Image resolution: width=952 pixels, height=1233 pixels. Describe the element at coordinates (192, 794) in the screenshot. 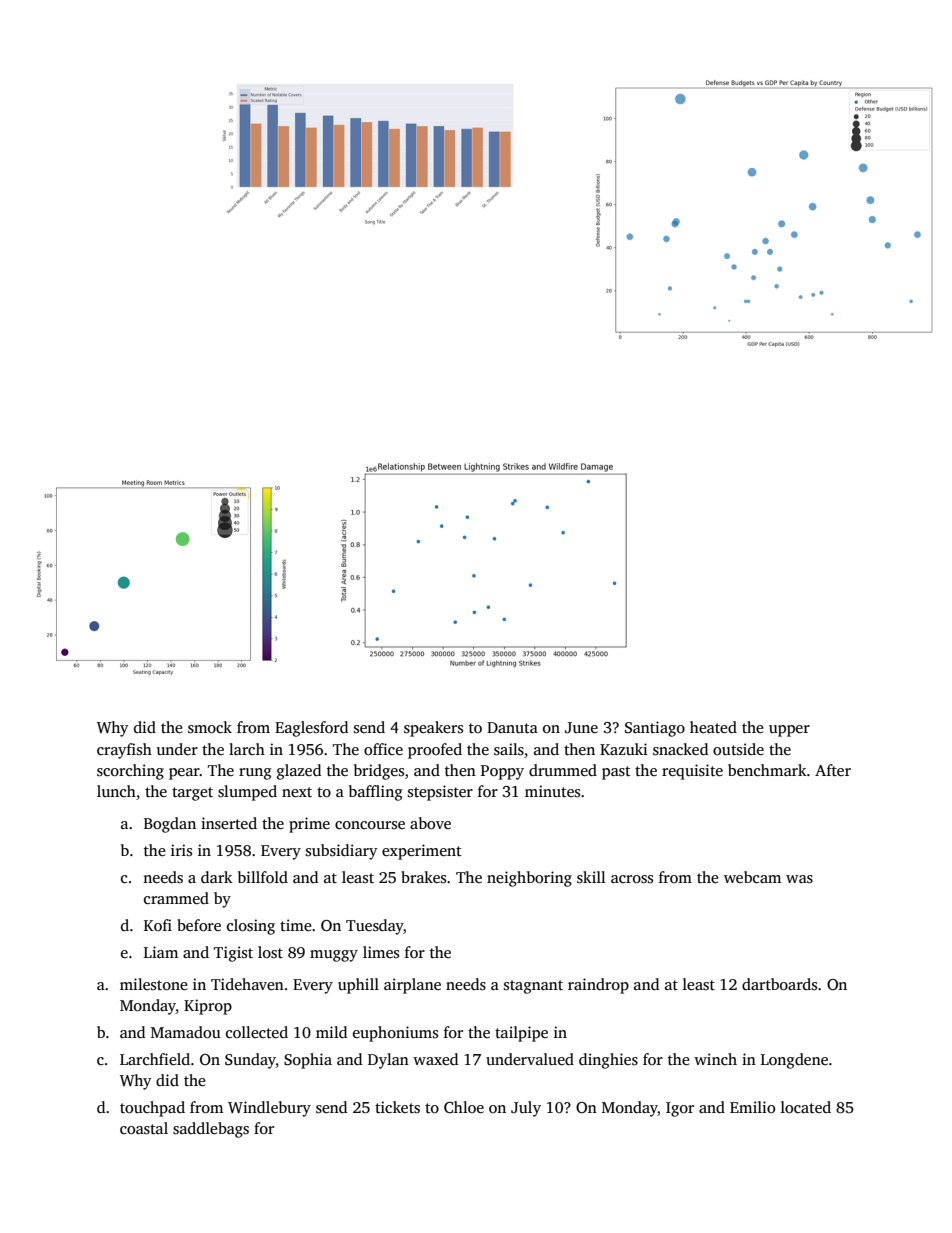

I see `target` at that location.
